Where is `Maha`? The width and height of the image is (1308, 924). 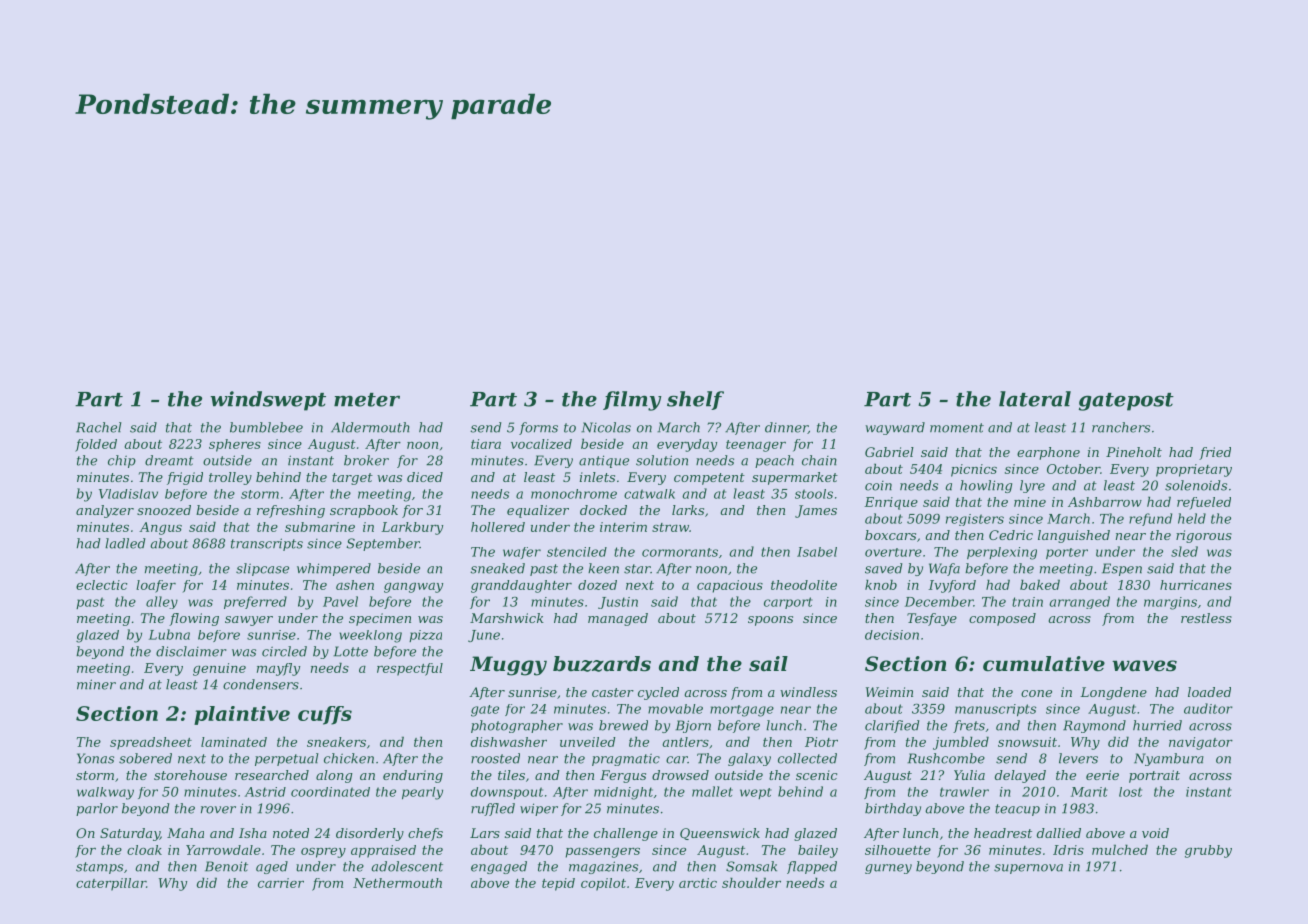
Maha is located at coordinates (185, 833).
